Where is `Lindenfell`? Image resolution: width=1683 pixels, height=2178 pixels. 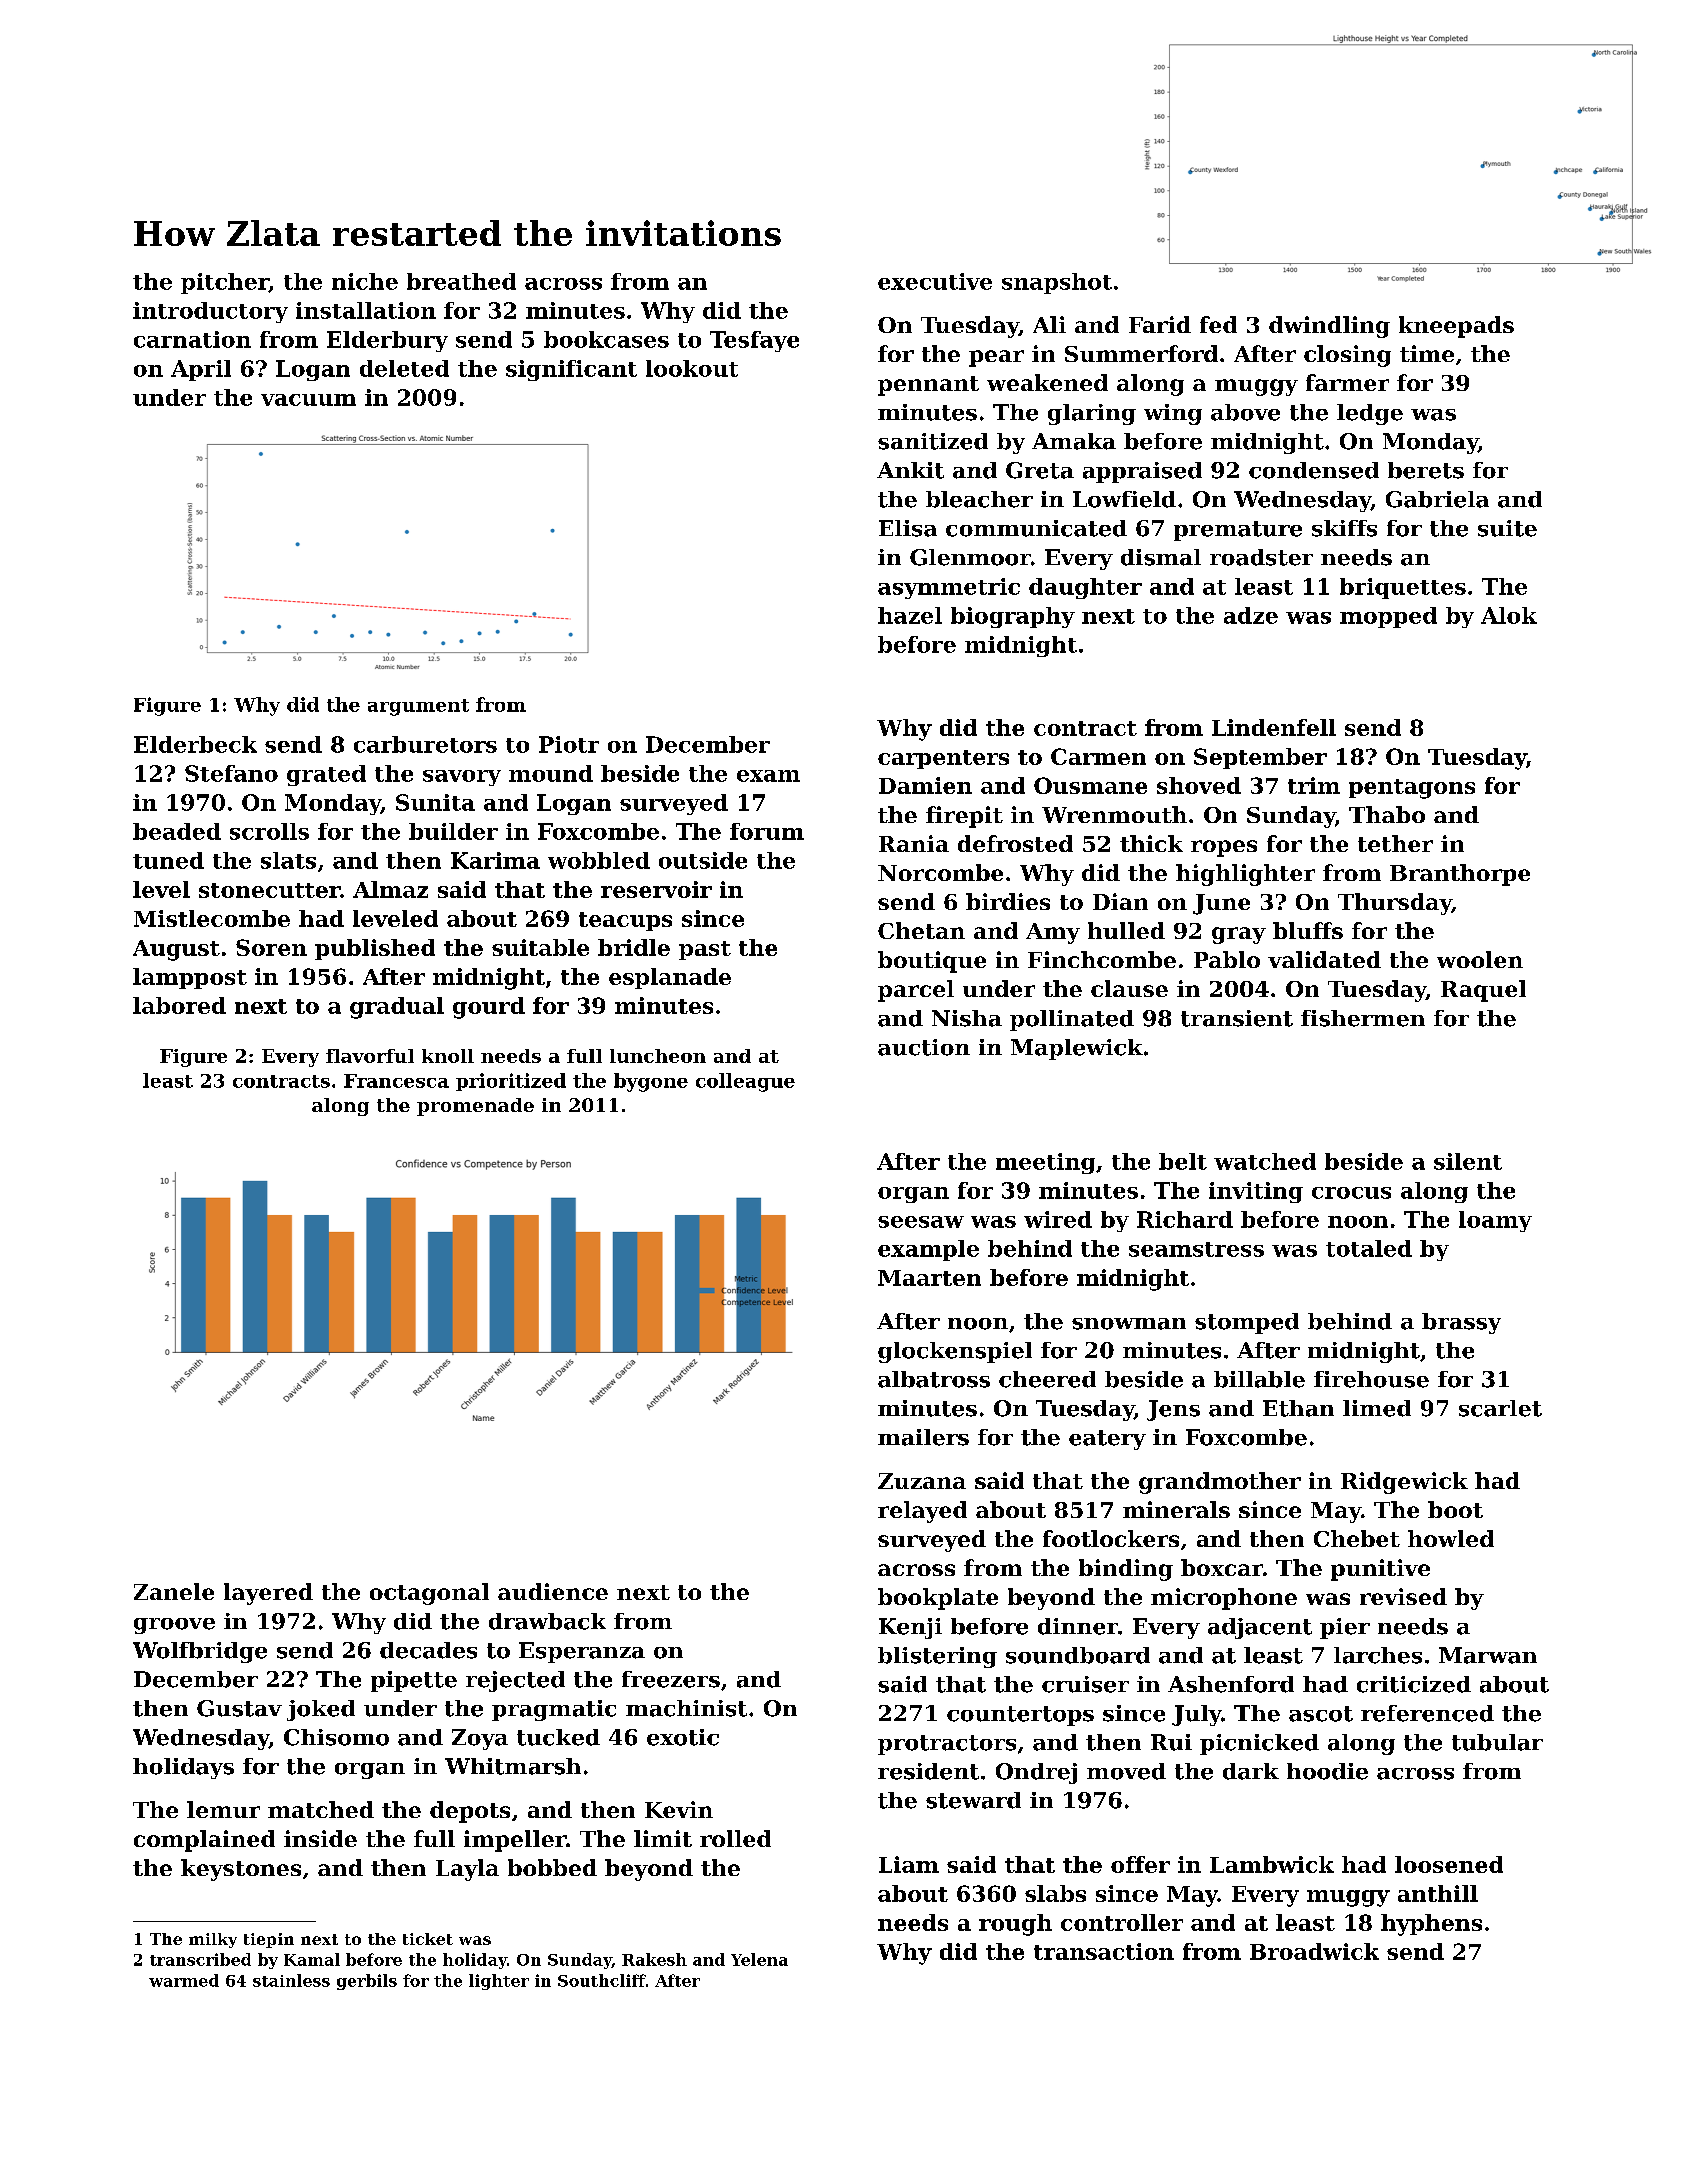 Lindenfell is located at coordinates (1274, 727).
